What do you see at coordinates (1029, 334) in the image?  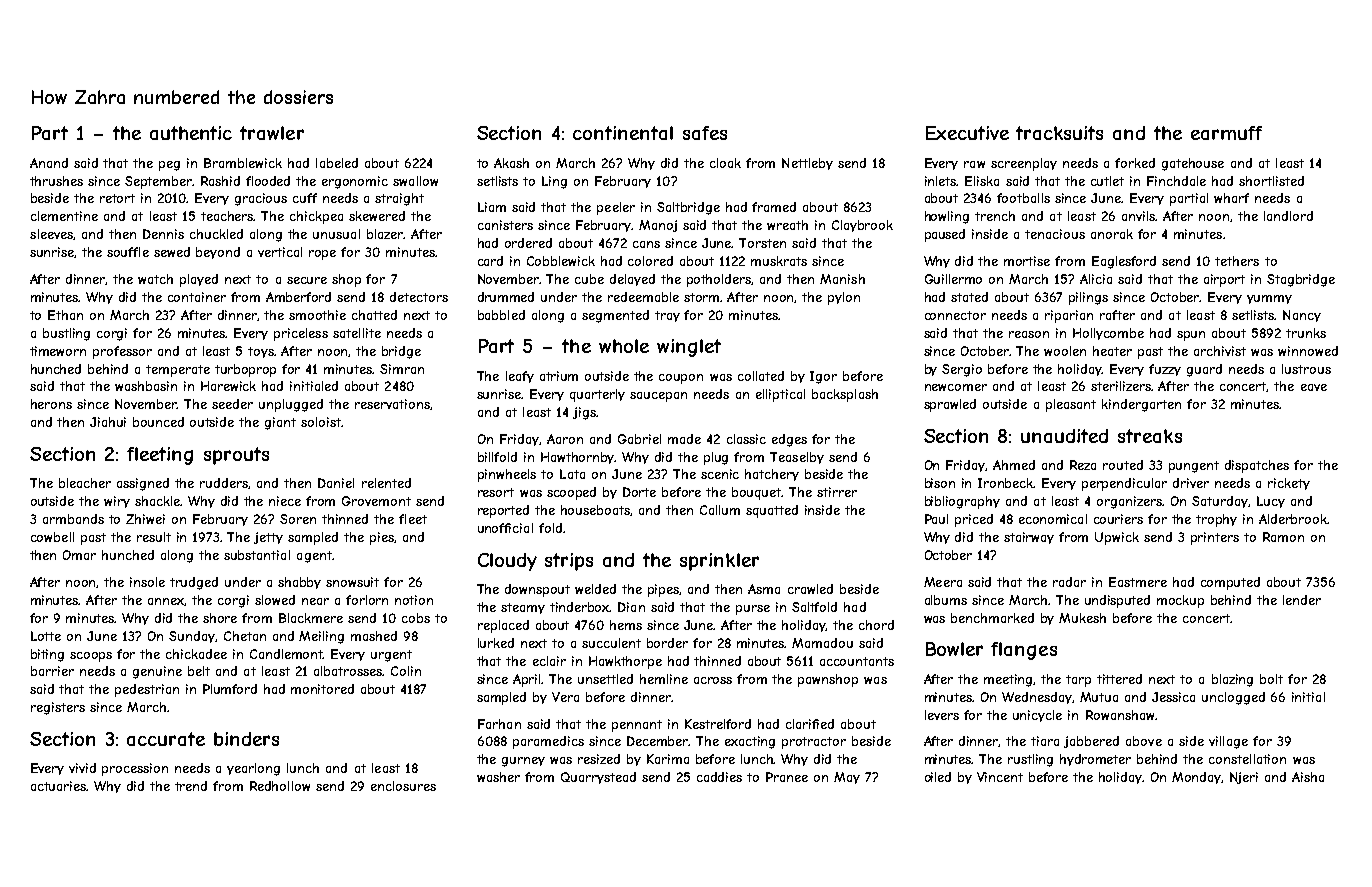 I see `reason` at bounding box center [1029, 334].
